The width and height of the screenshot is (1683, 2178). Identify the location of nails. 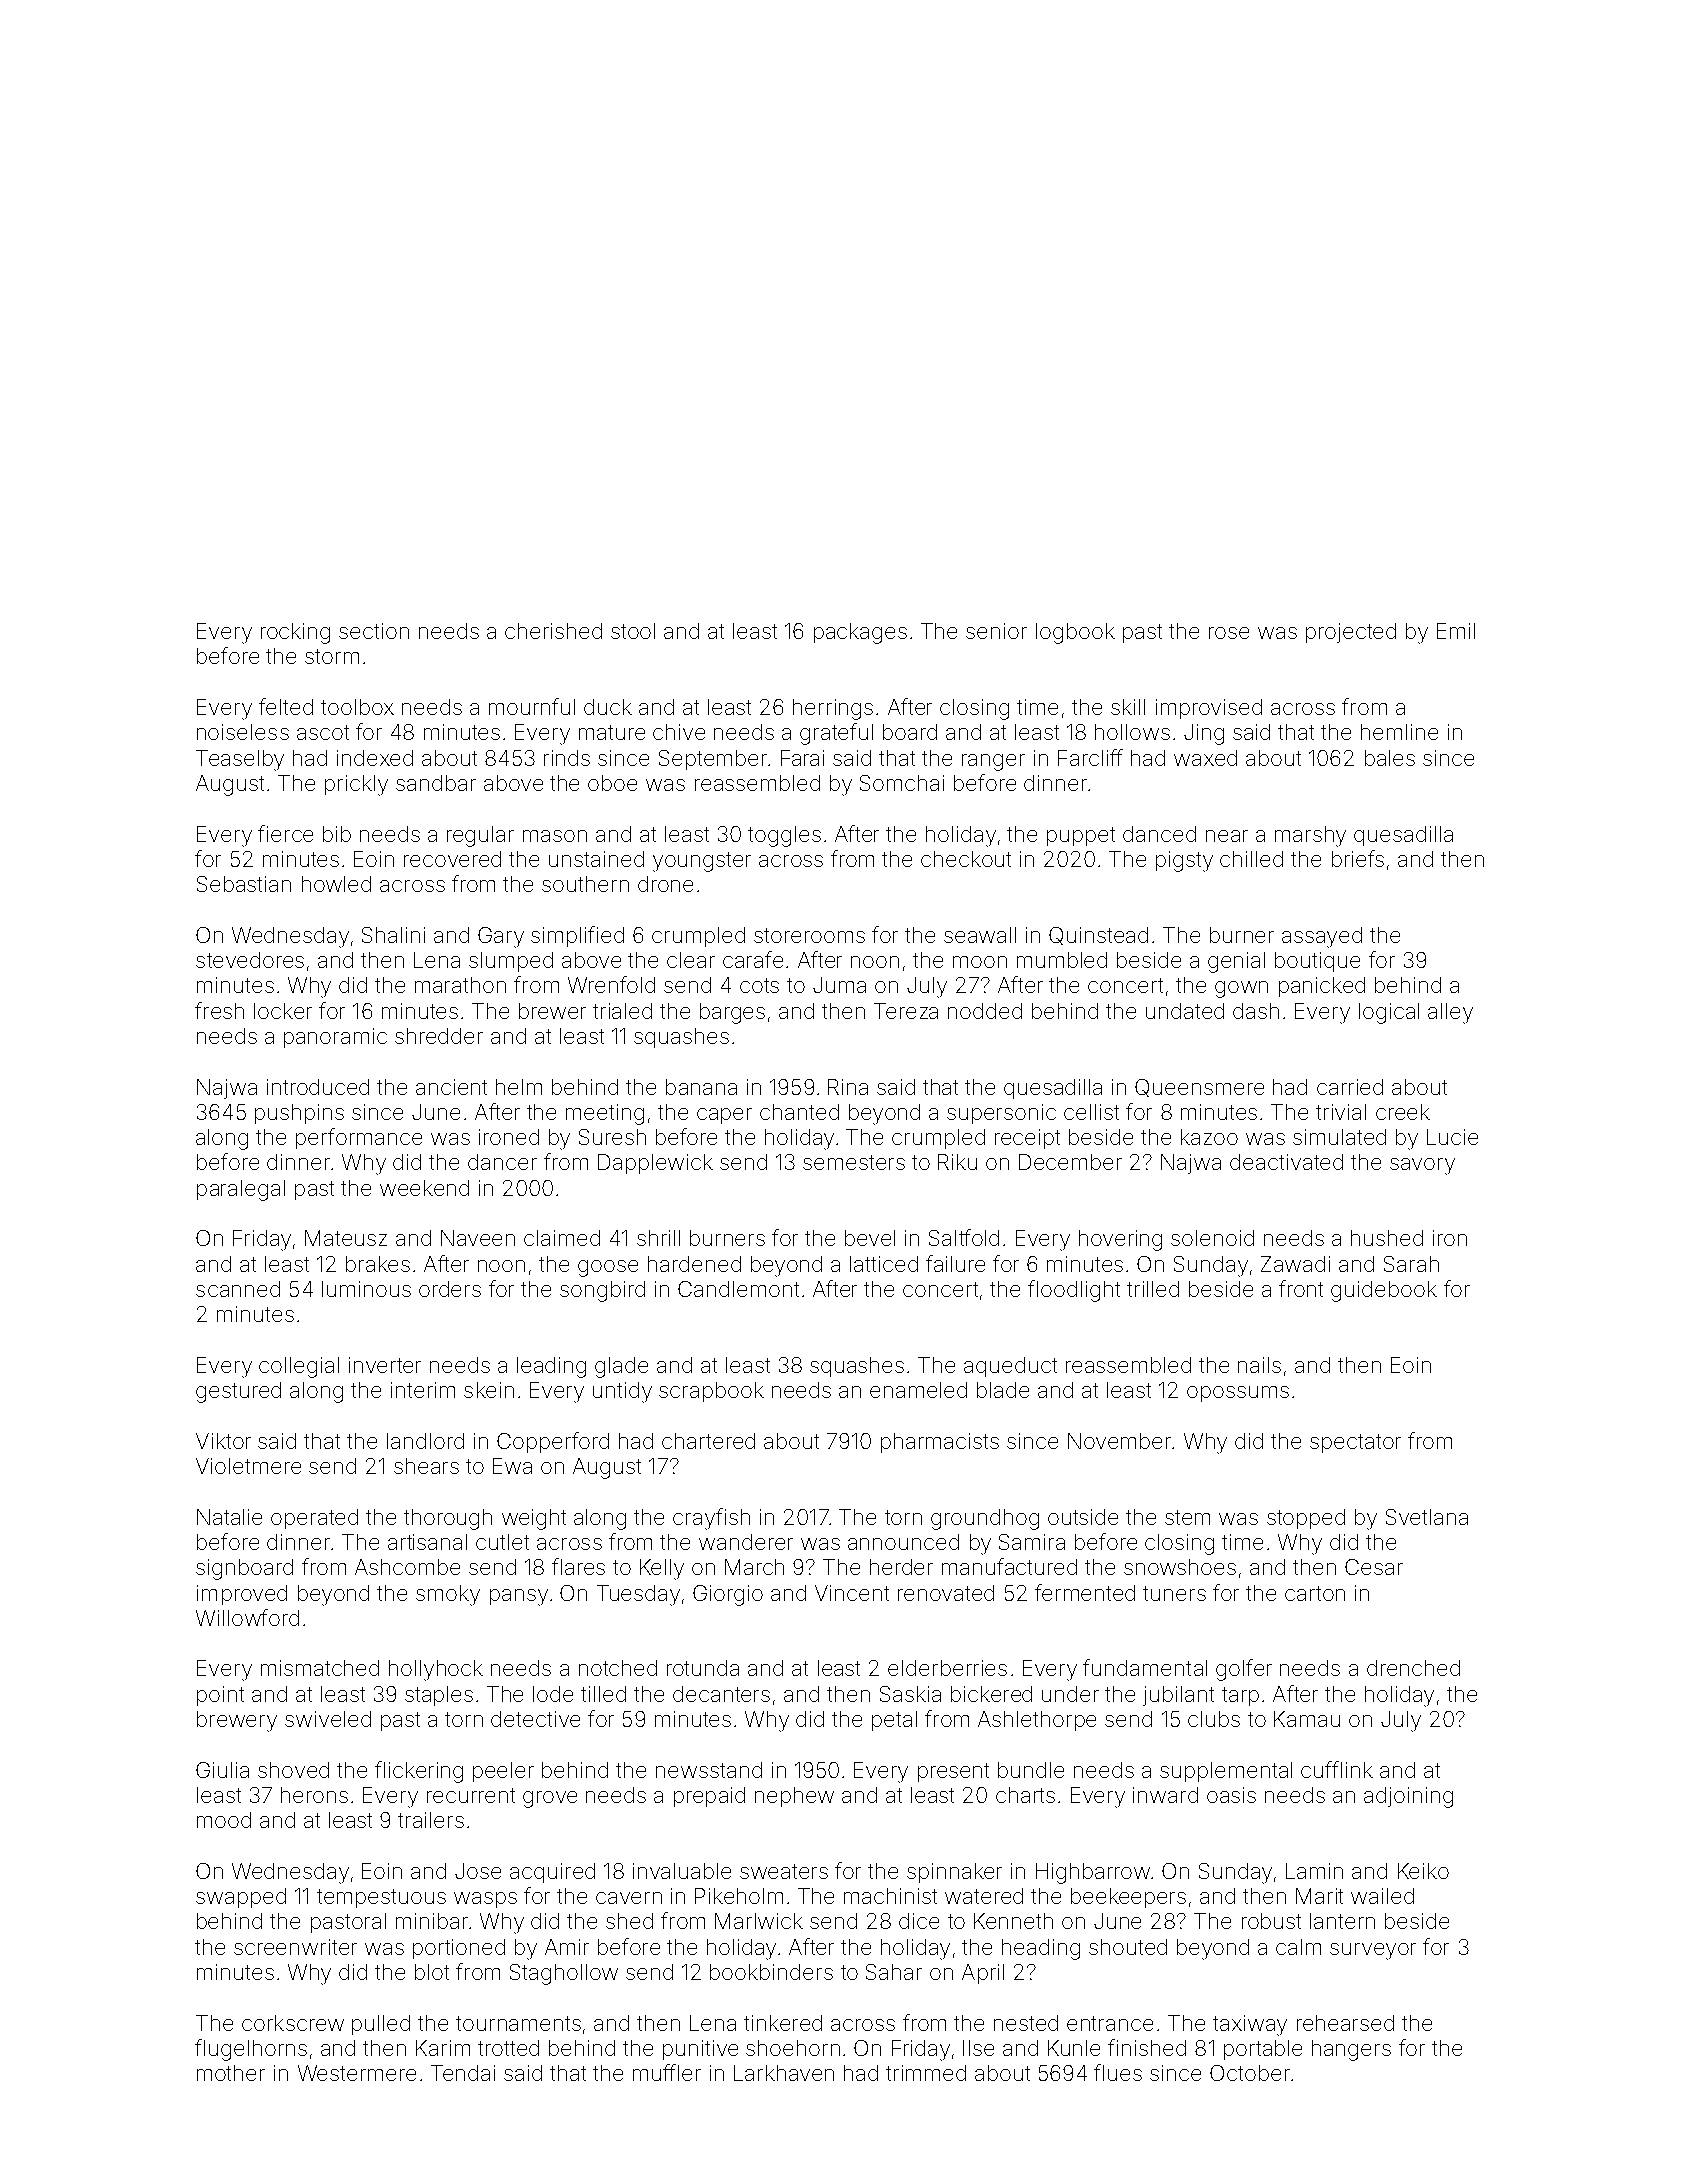
(1259, 1365).
